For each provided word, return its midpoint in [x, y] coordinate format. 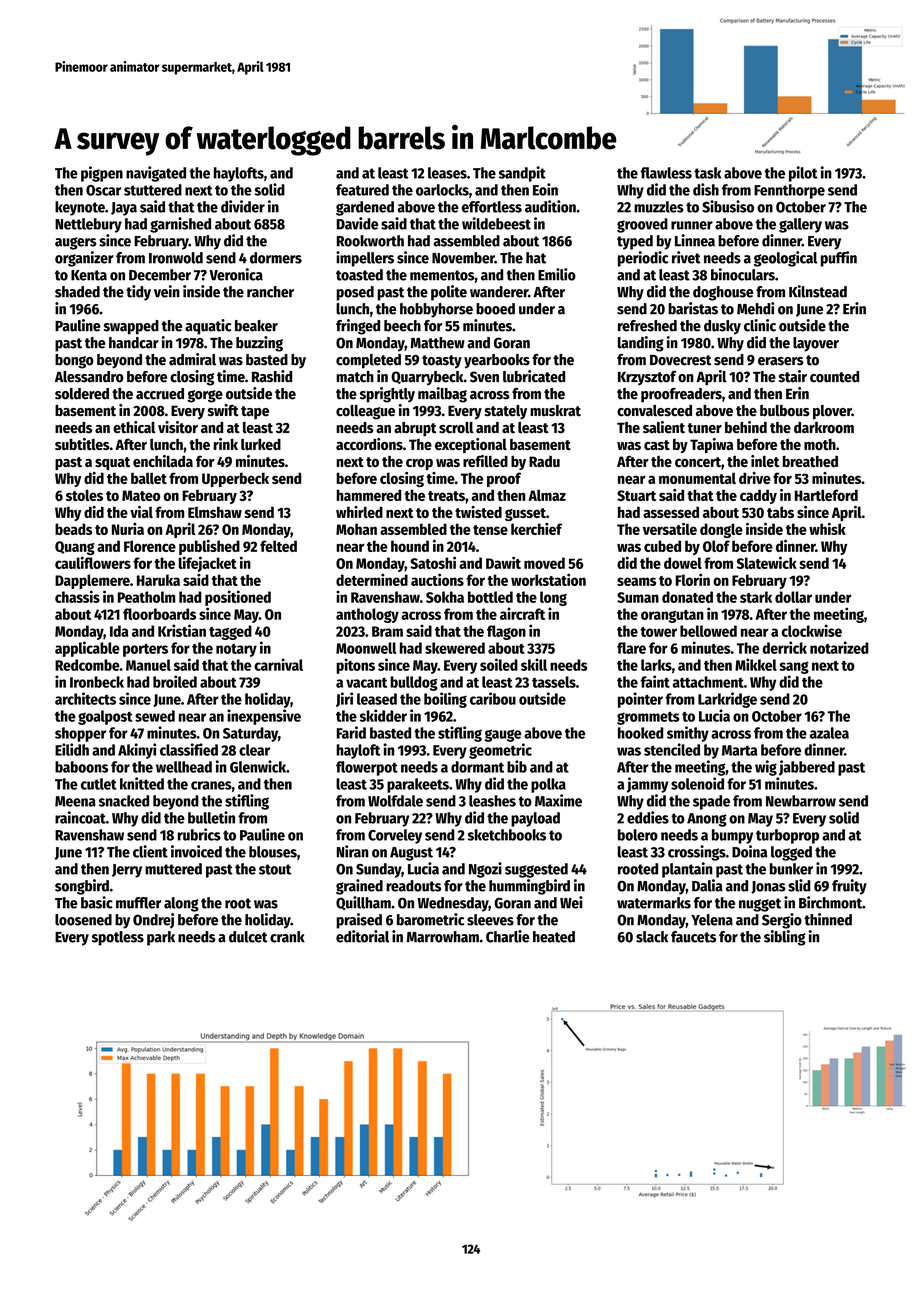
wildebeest [496, 223]
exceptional [471, 445]
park [161, 938]
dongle [721, 530]
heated [554, 937]
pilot [803, 174]
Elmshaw [215, 512]
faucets [693, 937]
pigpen [102, 174]
